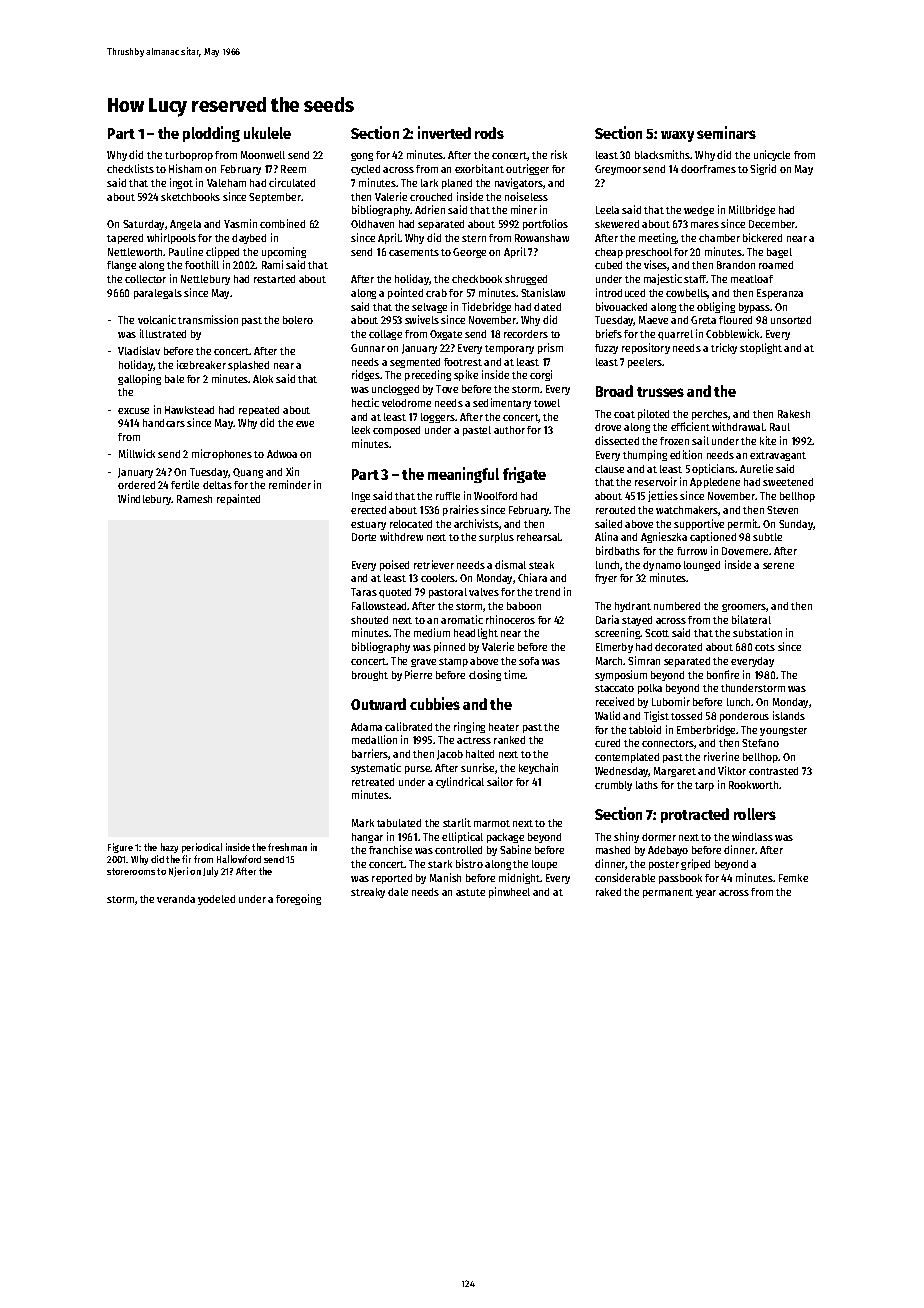 This page has height=1308, width=924. I want to click on Figure, so click(120, 848).
